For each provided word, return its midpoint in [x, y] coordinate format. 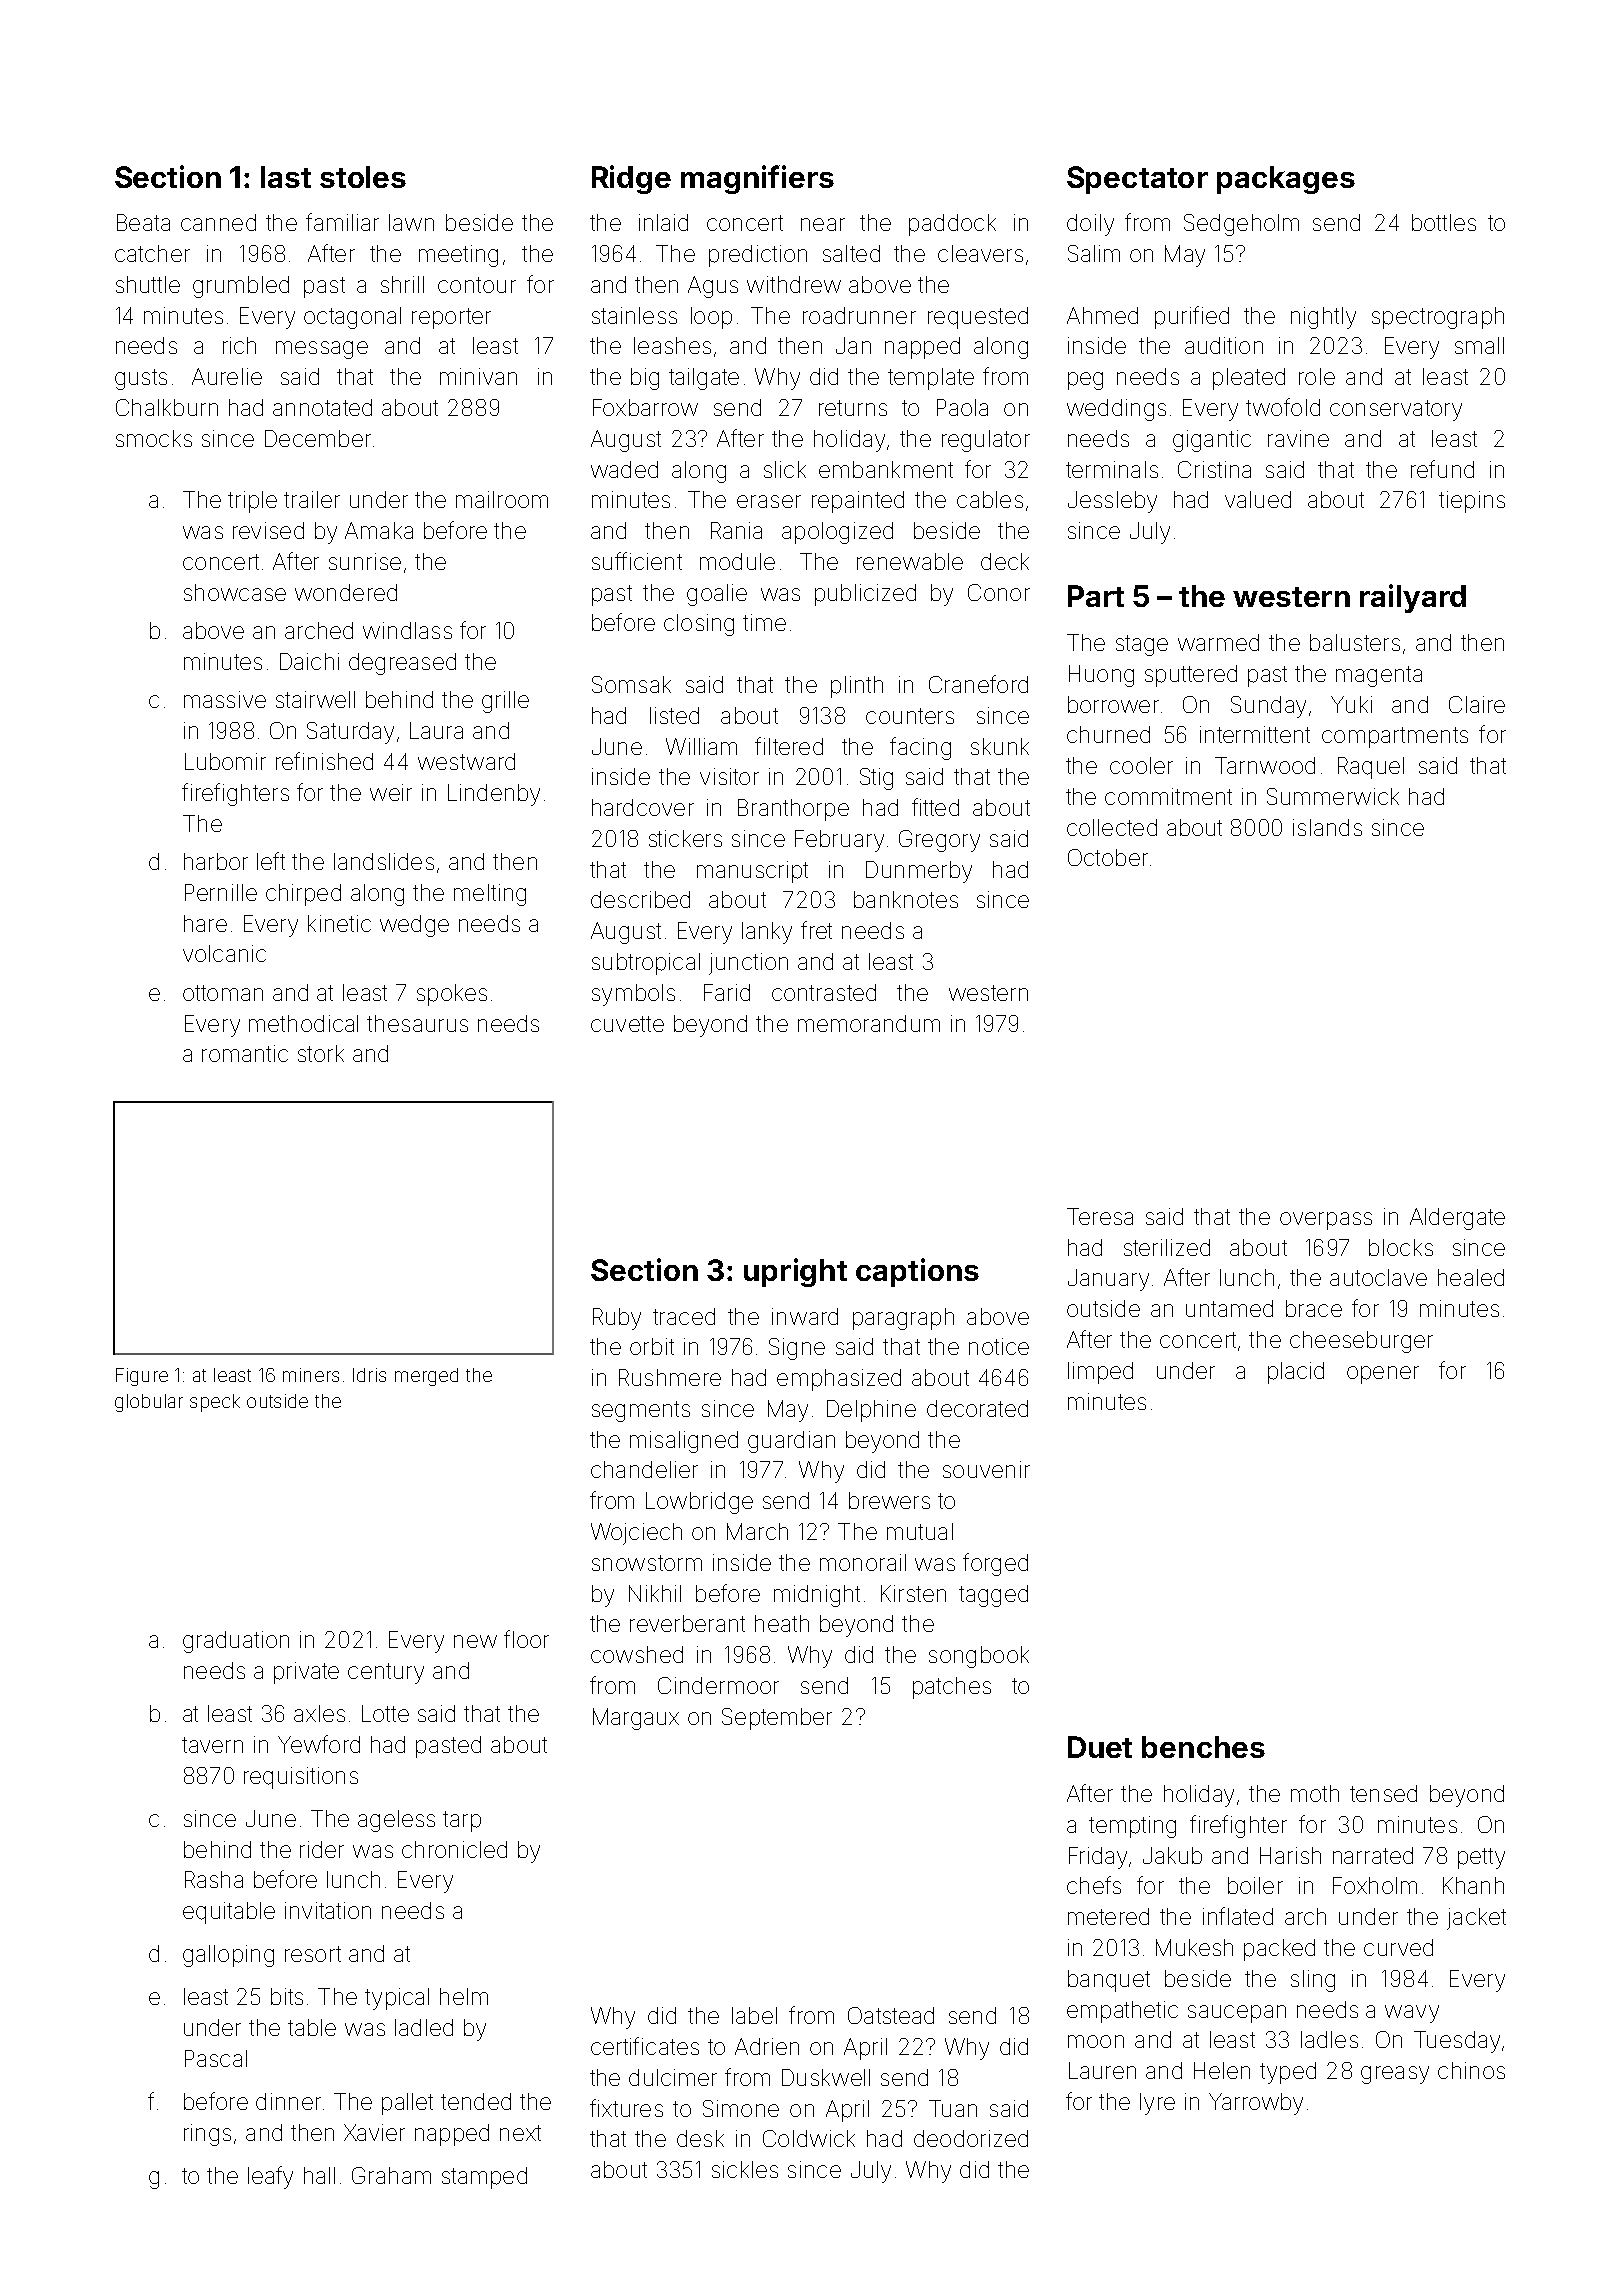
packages [1286, 180]
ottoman [223, 993]
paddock [952, 225]
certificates [645, 2046]
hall [319, 2175]
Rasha [214, 1879]
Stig [876, 779]
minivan [478, 376]
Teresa [1100, 1216]
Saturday [350, 733]
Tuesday [1457, 2042]
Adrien [767, 2046]
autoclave [1378, 1277]
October [1108, 857]
